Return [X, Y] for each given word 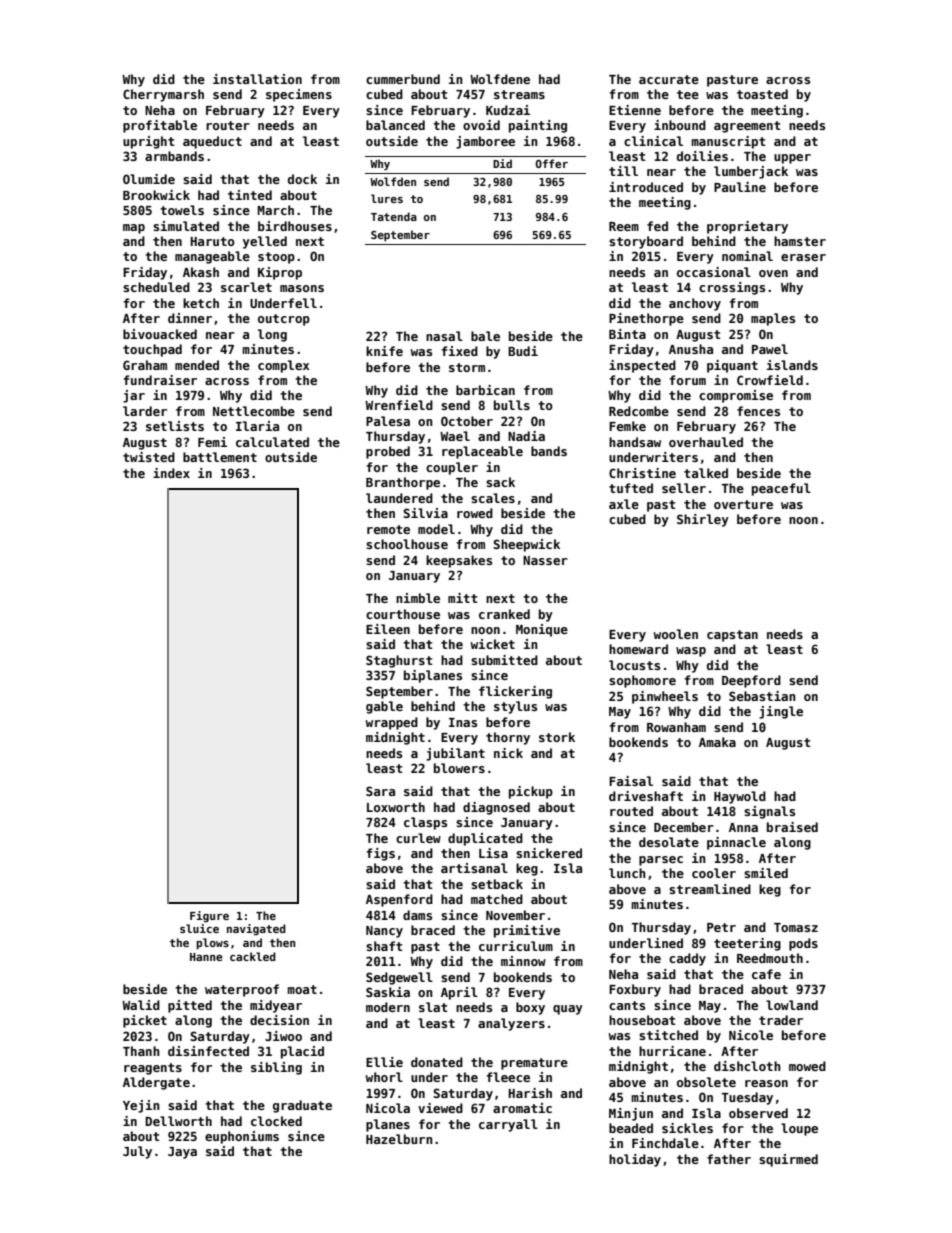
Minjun [631, 1114]
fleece [508, 1077]
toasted [762, 94]
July [137, 1152]
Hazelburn [399, 1139]
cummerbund [403, 79]
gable [384, 707]
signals [769, 812]
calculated [272, 442]
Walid [141, 1005]
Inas [463, 722]
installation [257, 79]
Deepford [751, 681]
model [436, 529]
